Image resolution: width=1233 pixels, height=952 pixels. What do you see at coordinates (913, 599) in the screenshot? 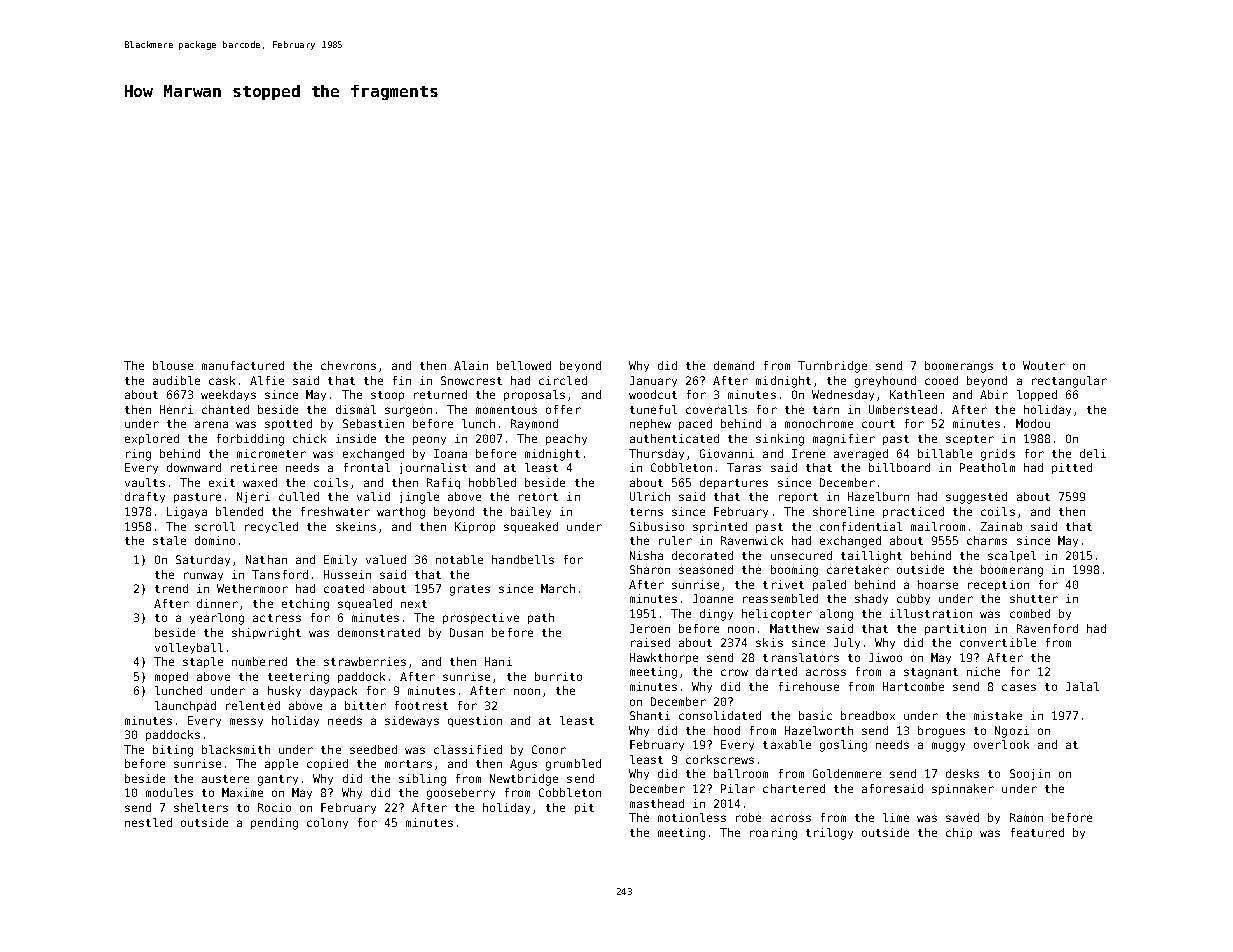
I see `cubby` at bounding box center [913, 599].
